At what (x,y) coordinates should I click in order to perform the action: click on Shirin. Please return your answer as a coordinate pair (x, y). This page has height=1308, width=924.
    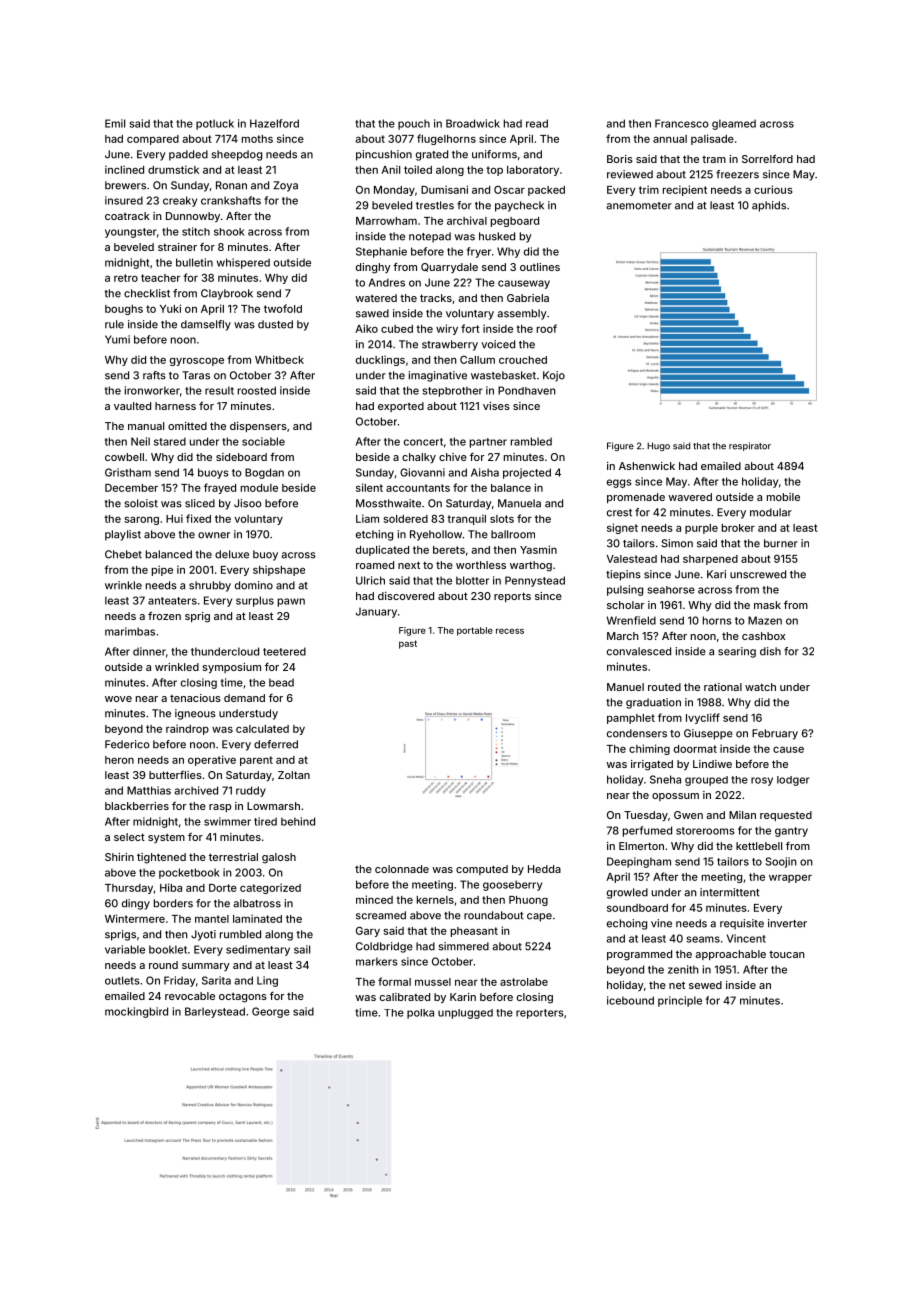
    Looking at the image, I should click on (119, 857).
